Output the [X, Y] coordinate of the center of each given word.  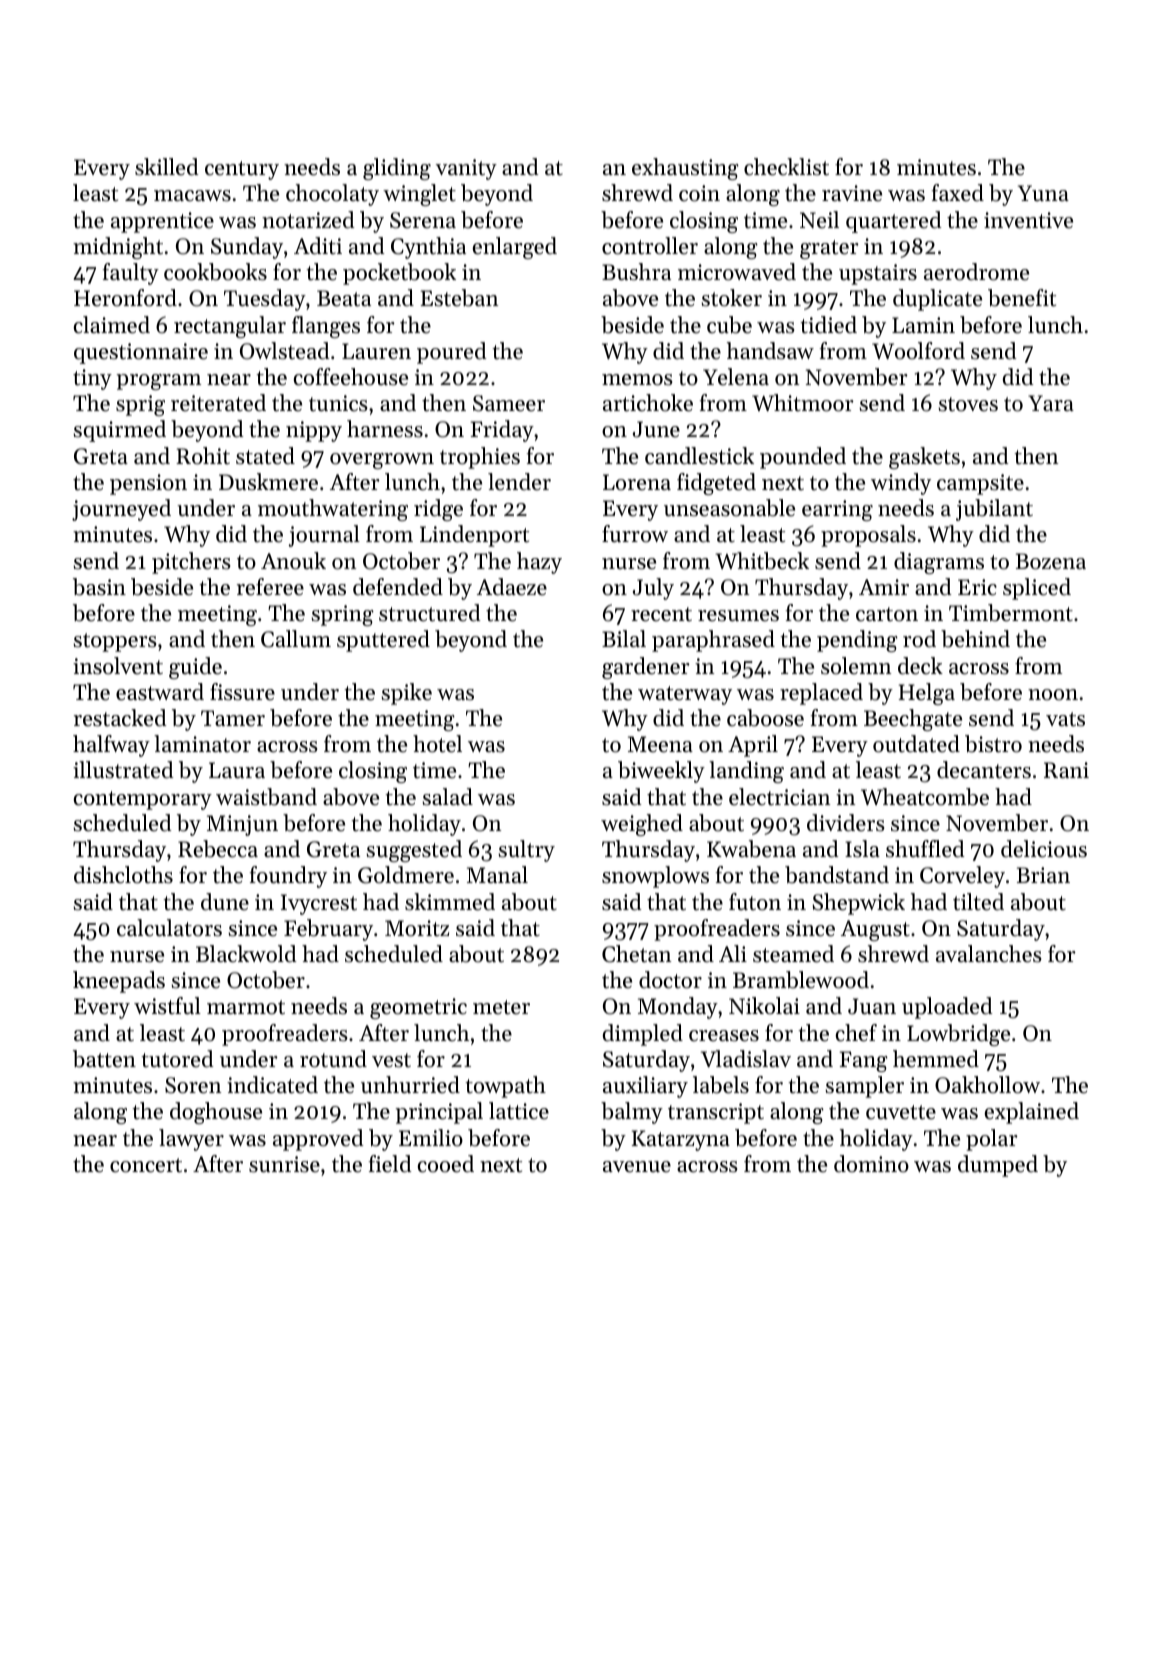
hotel [437, 744]
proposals [868, 536]
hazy [539, 563]
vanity [466, 169]
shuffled [925, 849]
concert [146, 1165]
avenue [637, 1167]
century [242, 170]
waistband [266, 797]
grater [829, 249]
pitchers [191, 563]
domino [871, 1164]
